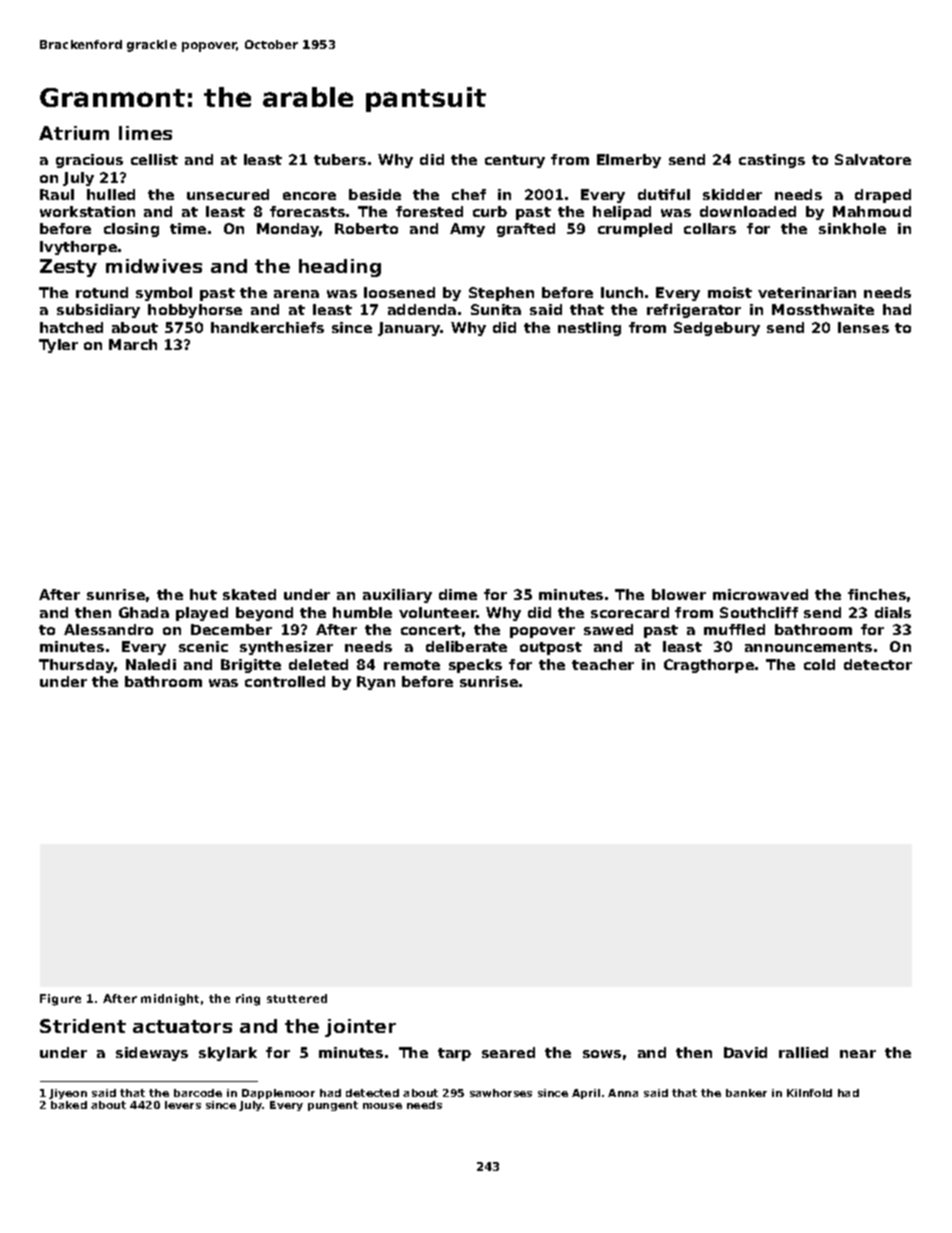 The image size is (952, 1233). What do you see at coordinates (893, 612) in the screenshot?
I see `dials` at bounding box center [893, 612].
